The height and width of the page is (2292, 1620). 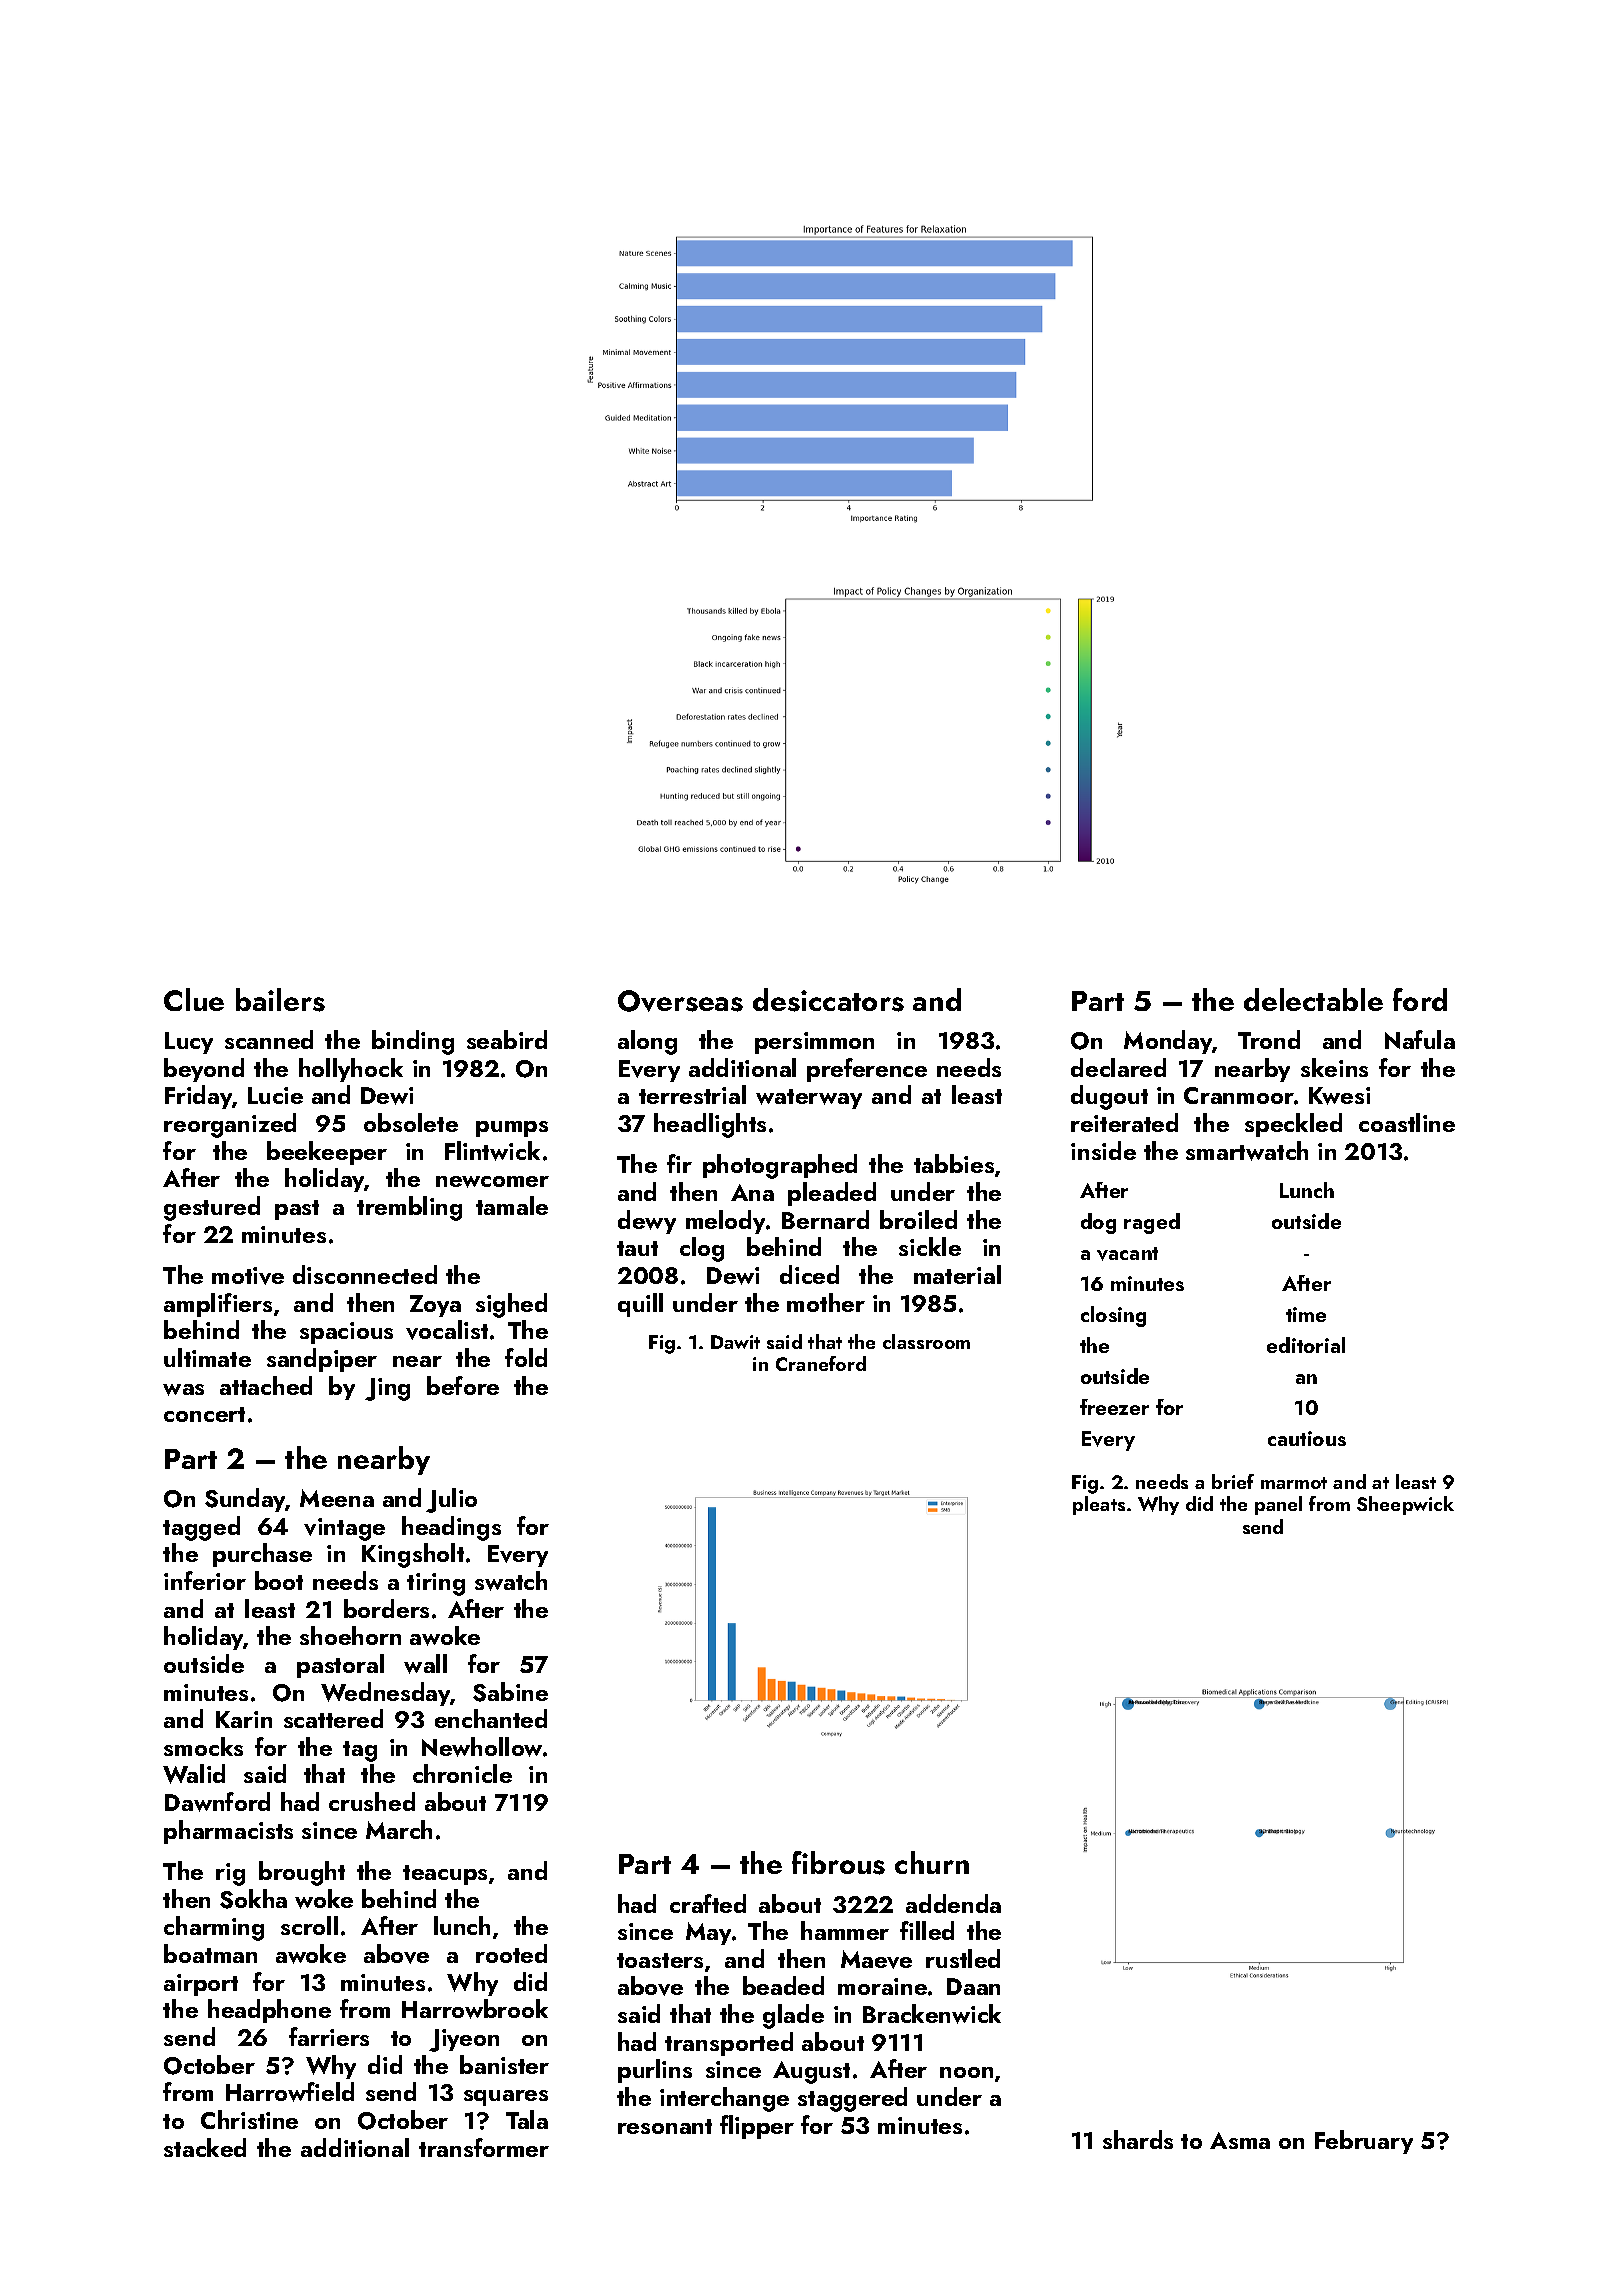 What do you see at coordinates (201, 1528) in the page?
I see `tagged` at bounding box center [201, 1528].
